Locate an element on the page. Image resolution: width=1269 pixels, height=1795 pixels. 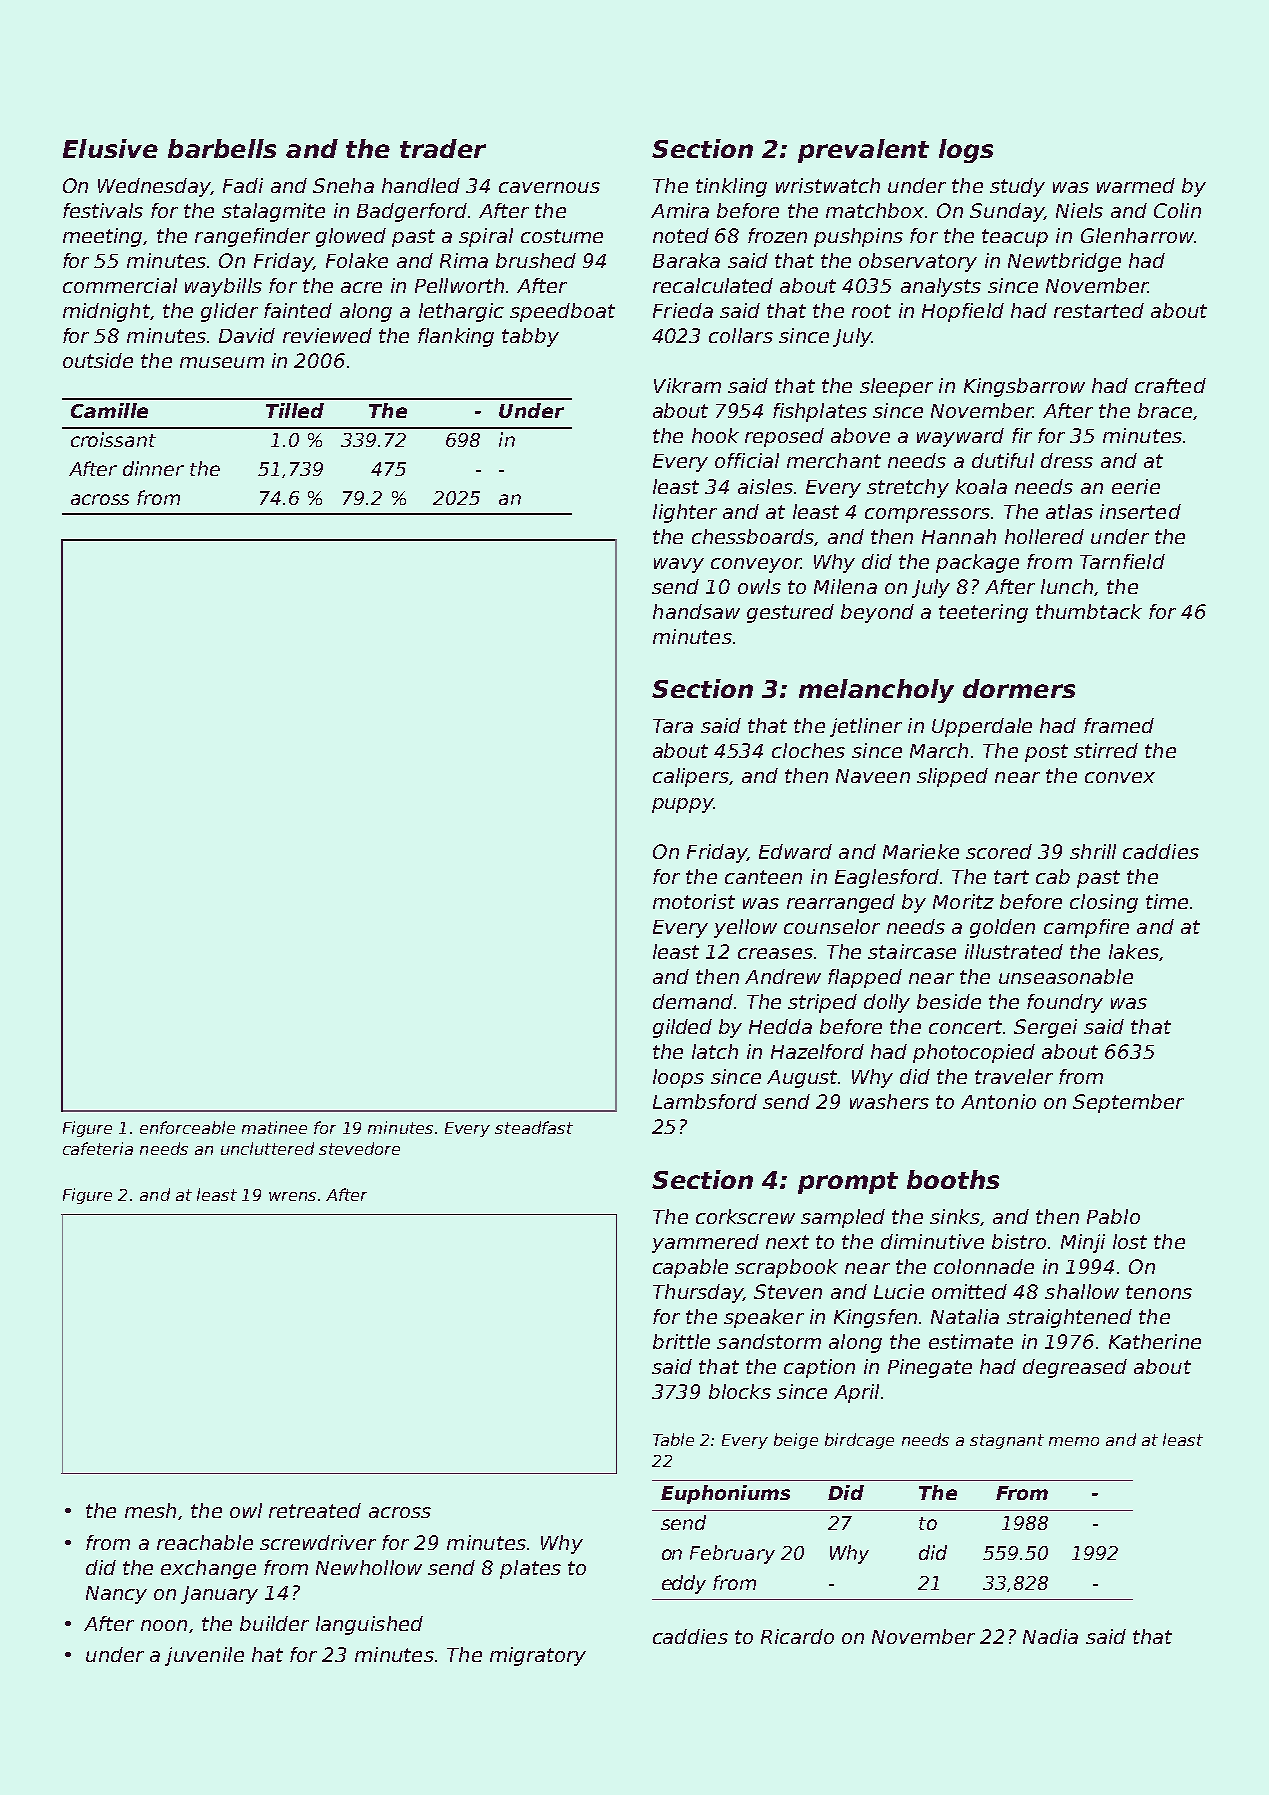
Sunday is located at coordinates (1007, 212).
